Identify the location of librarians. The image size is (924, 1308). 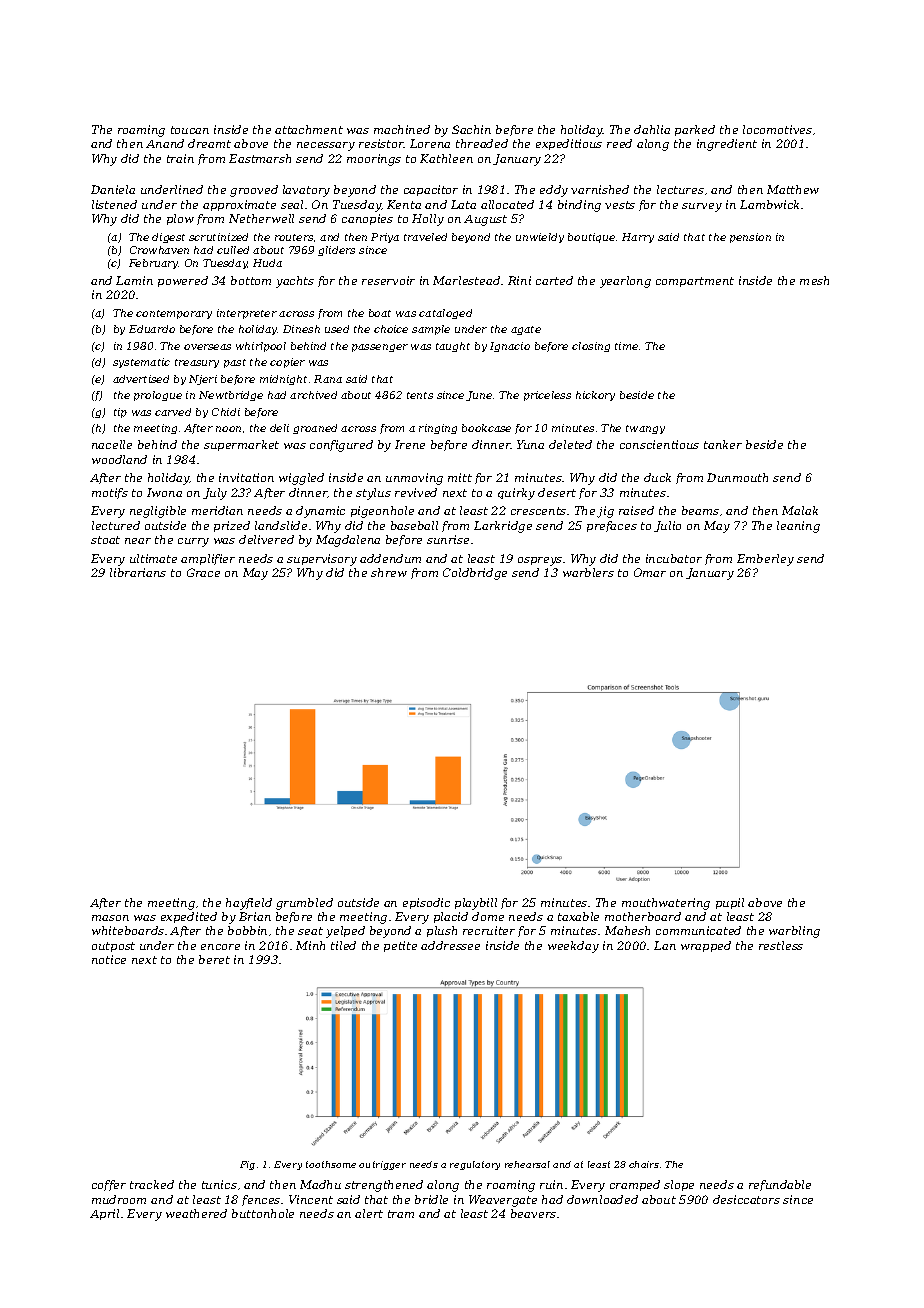
(138, 572).
